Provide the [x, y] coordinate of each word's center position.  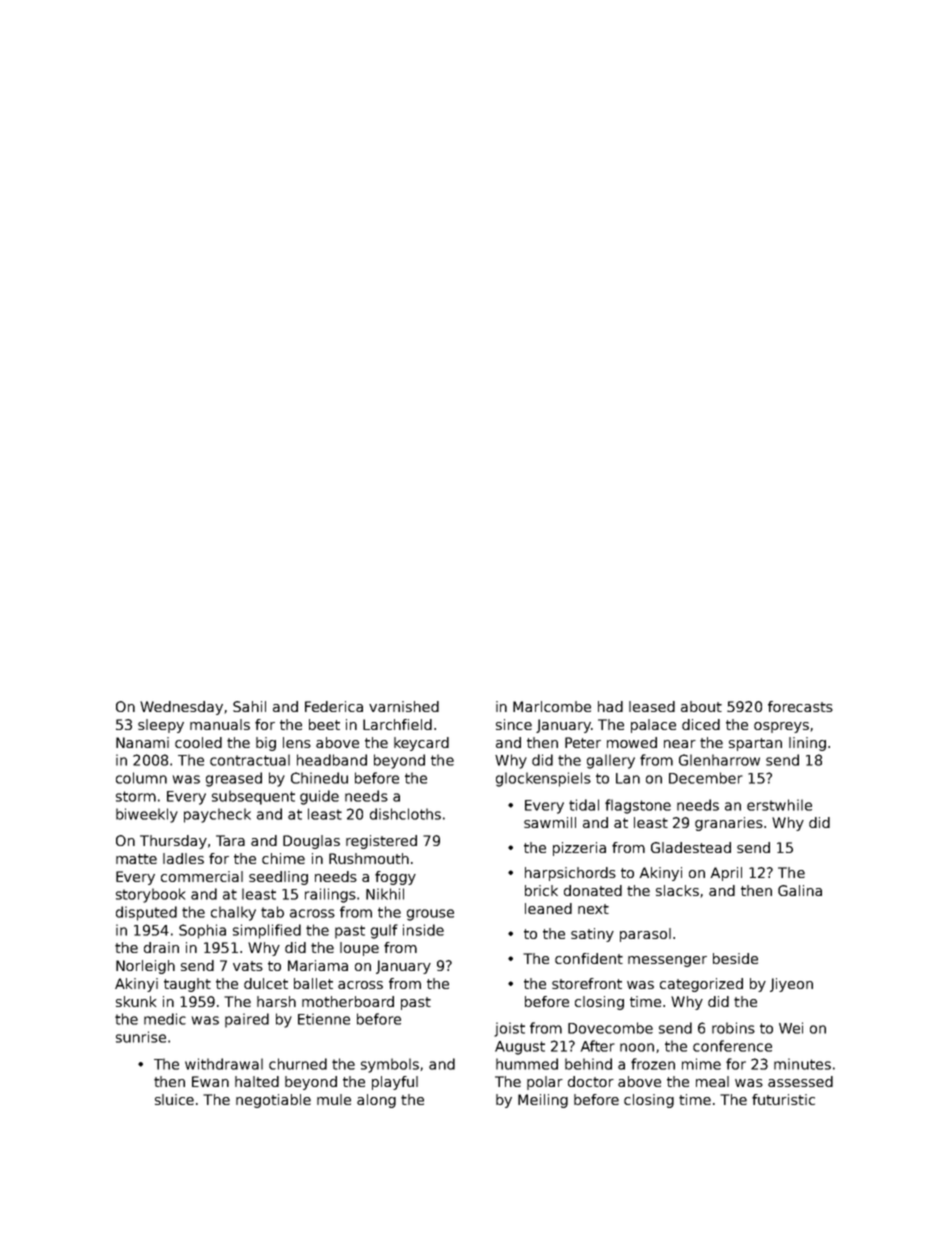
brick [541, 890]
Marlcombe [552, 706]
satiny [592, 935]
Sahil [249, 706]
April [726, 874]
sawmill [550, 822]
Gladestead [691, 847]
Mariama [318, 965]
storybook [150, 895]
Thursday [173, 842]
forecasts [800, 706]
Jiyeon [791, 985]
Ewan [210, 1081]
